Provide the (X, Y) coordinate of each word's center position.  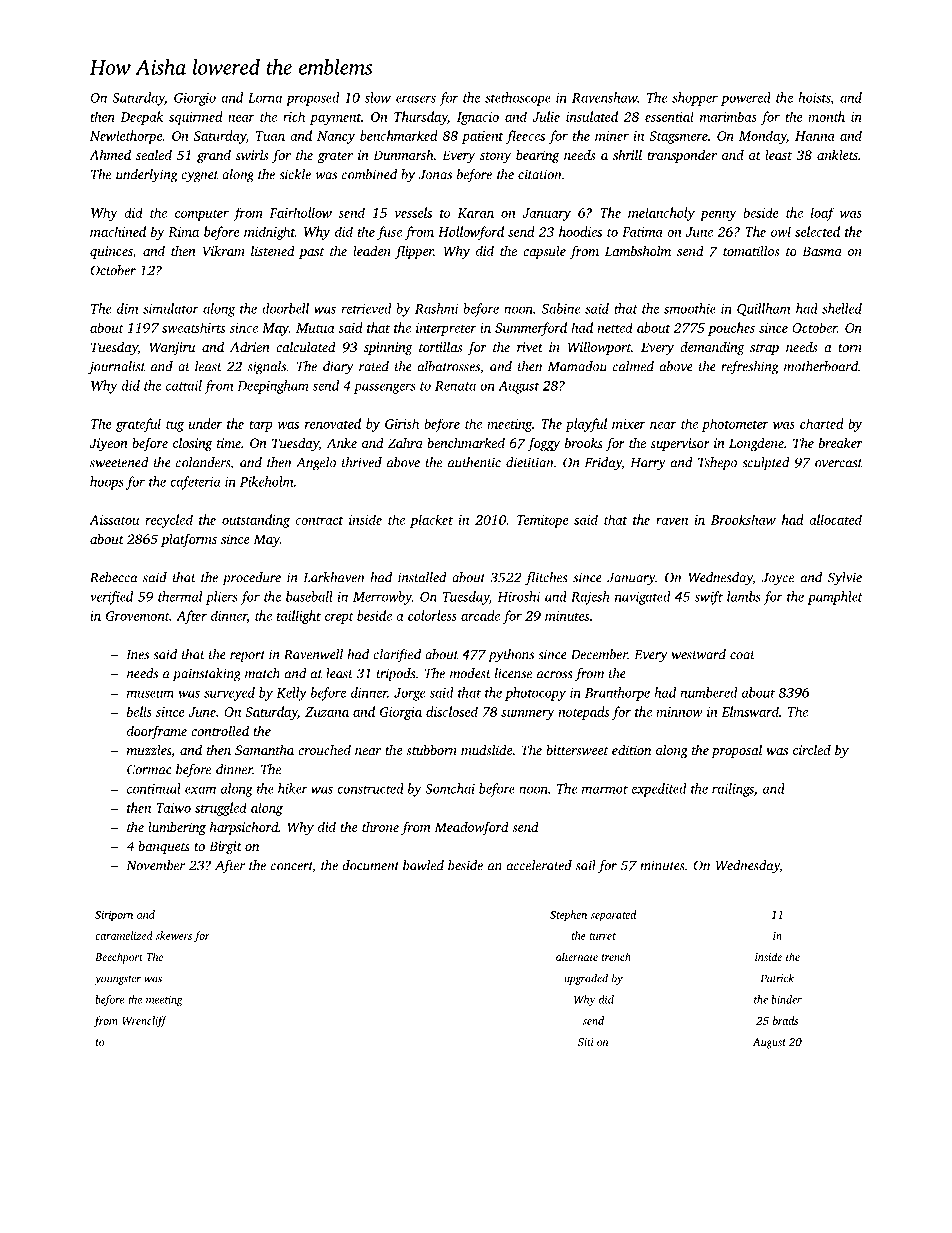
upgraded (586, 979)
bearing (537, 156)
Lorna (265, 98)
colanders (203, 462)
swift (708, 598)
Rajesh (590, 598)
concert (292, 867)
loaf (823, 214)
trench (616, 956)
